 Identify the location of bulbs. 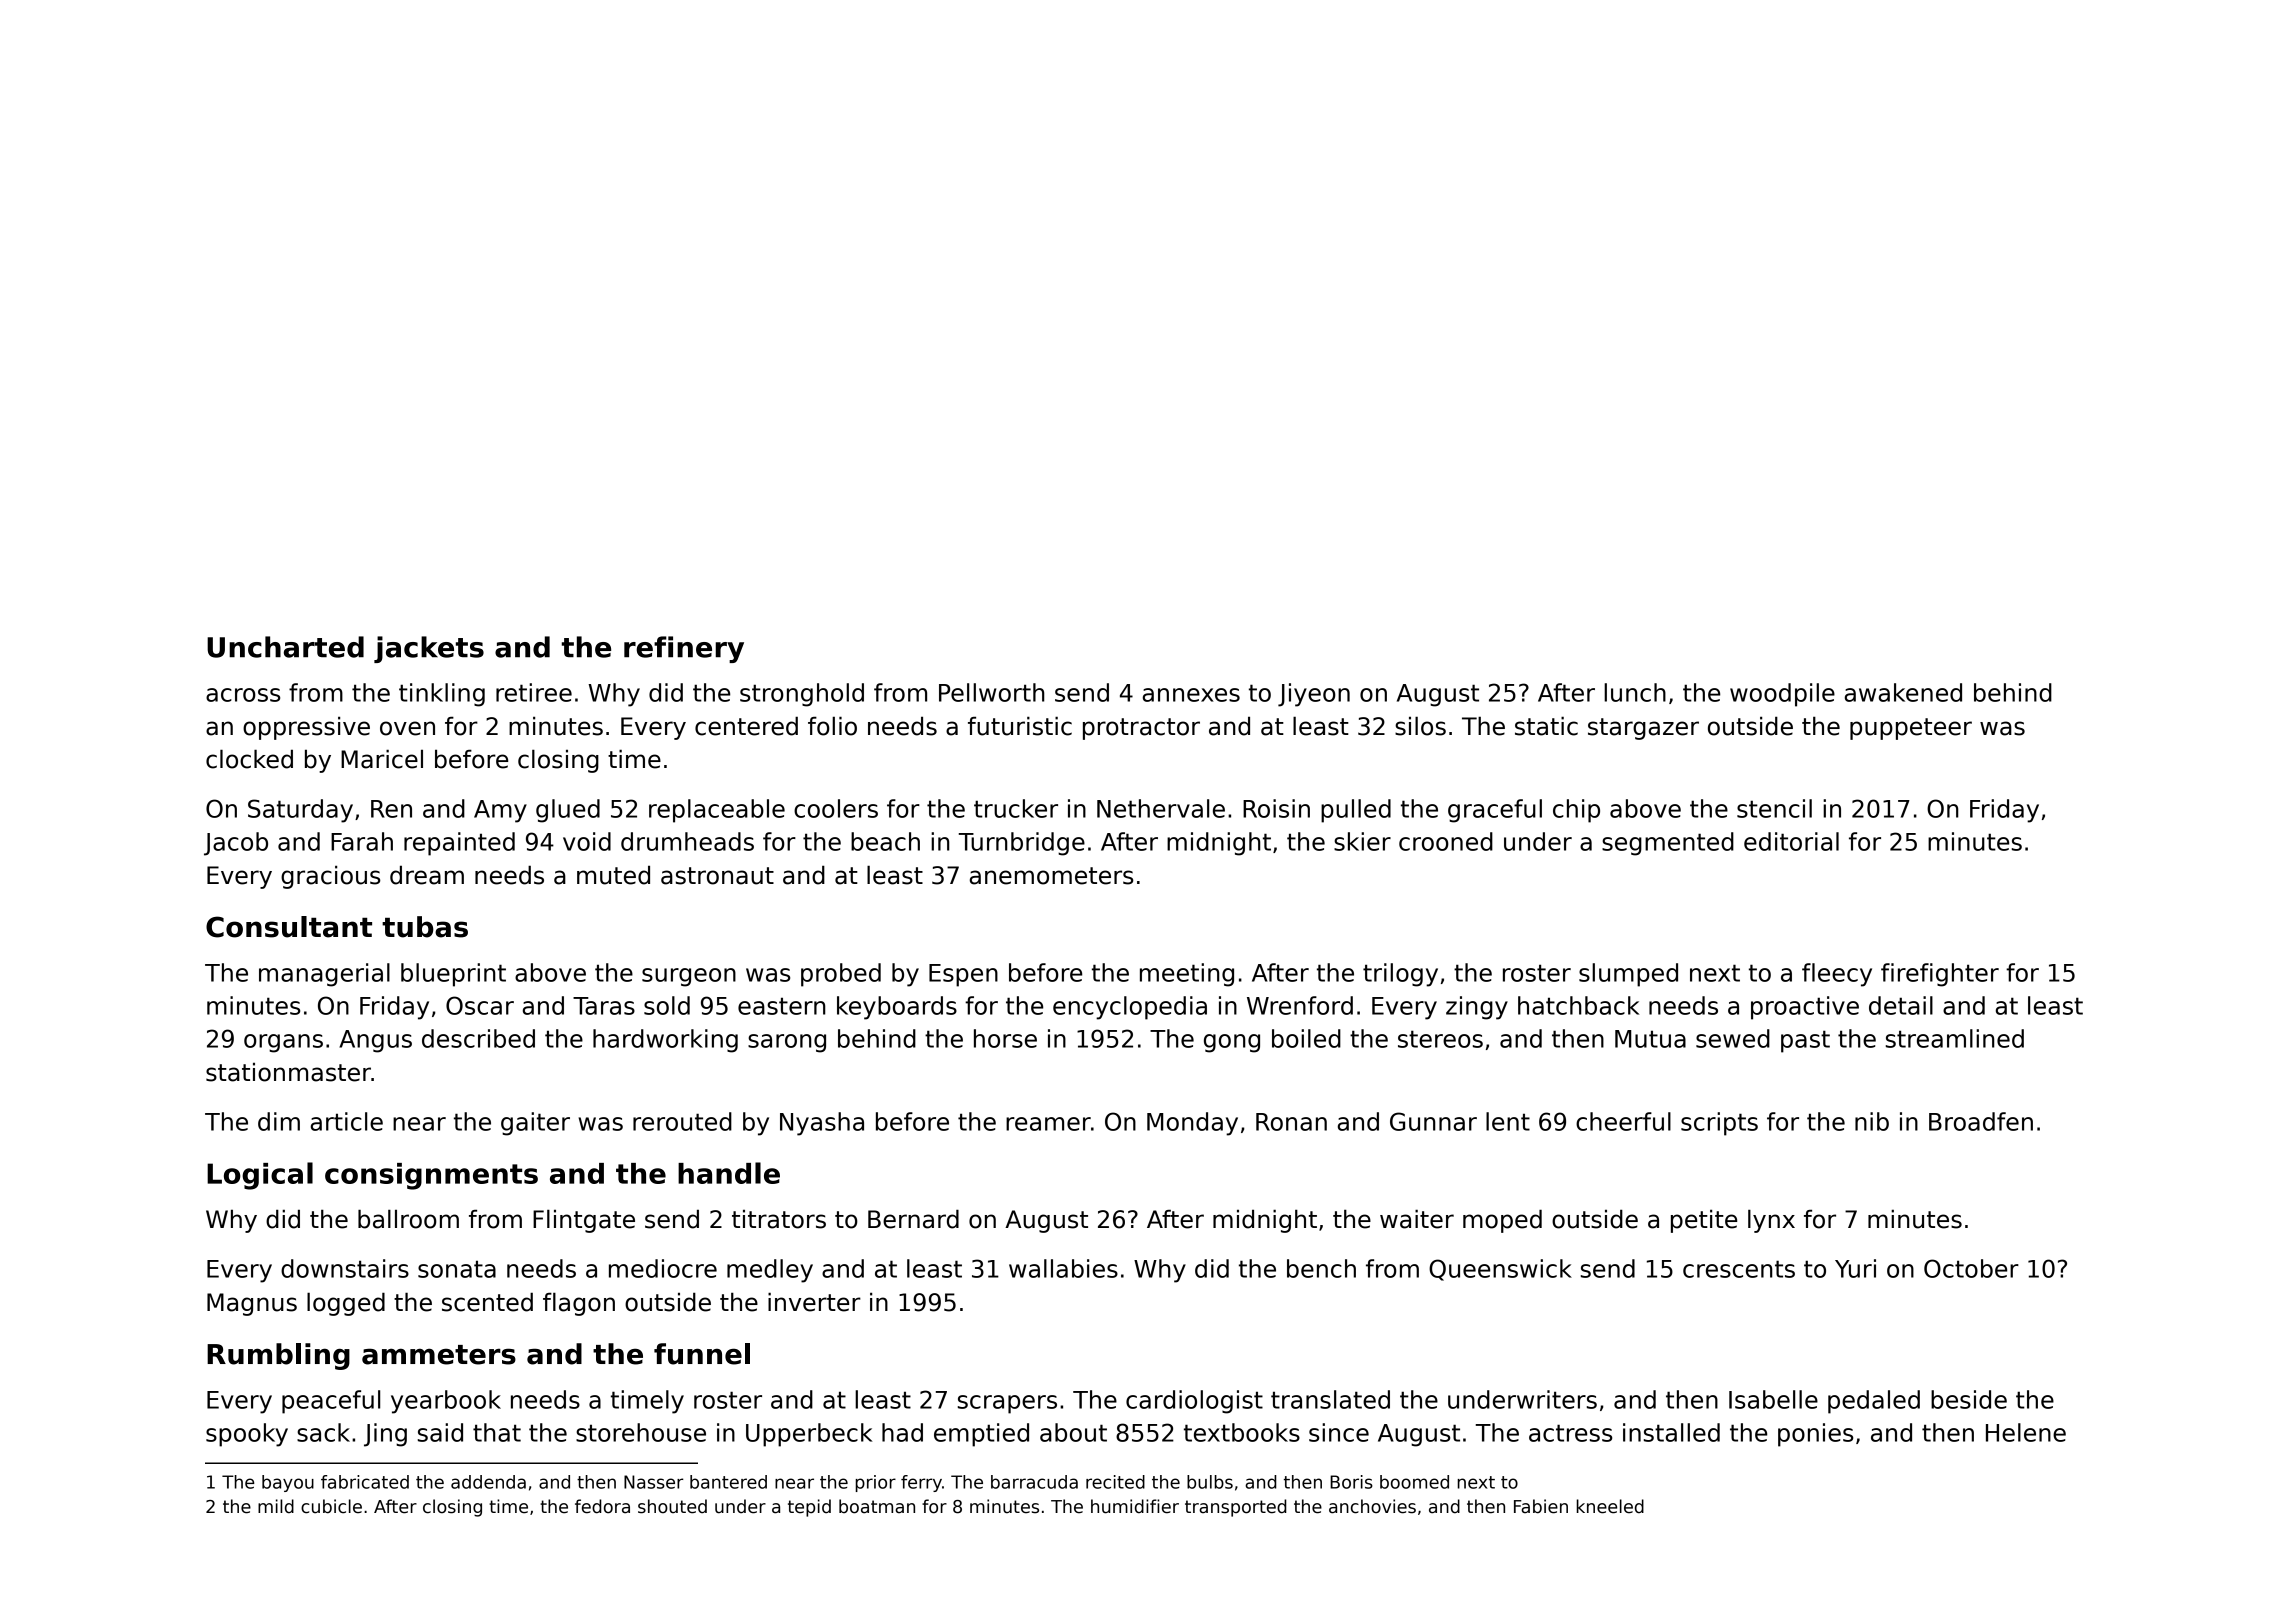
(1210, 1482).
